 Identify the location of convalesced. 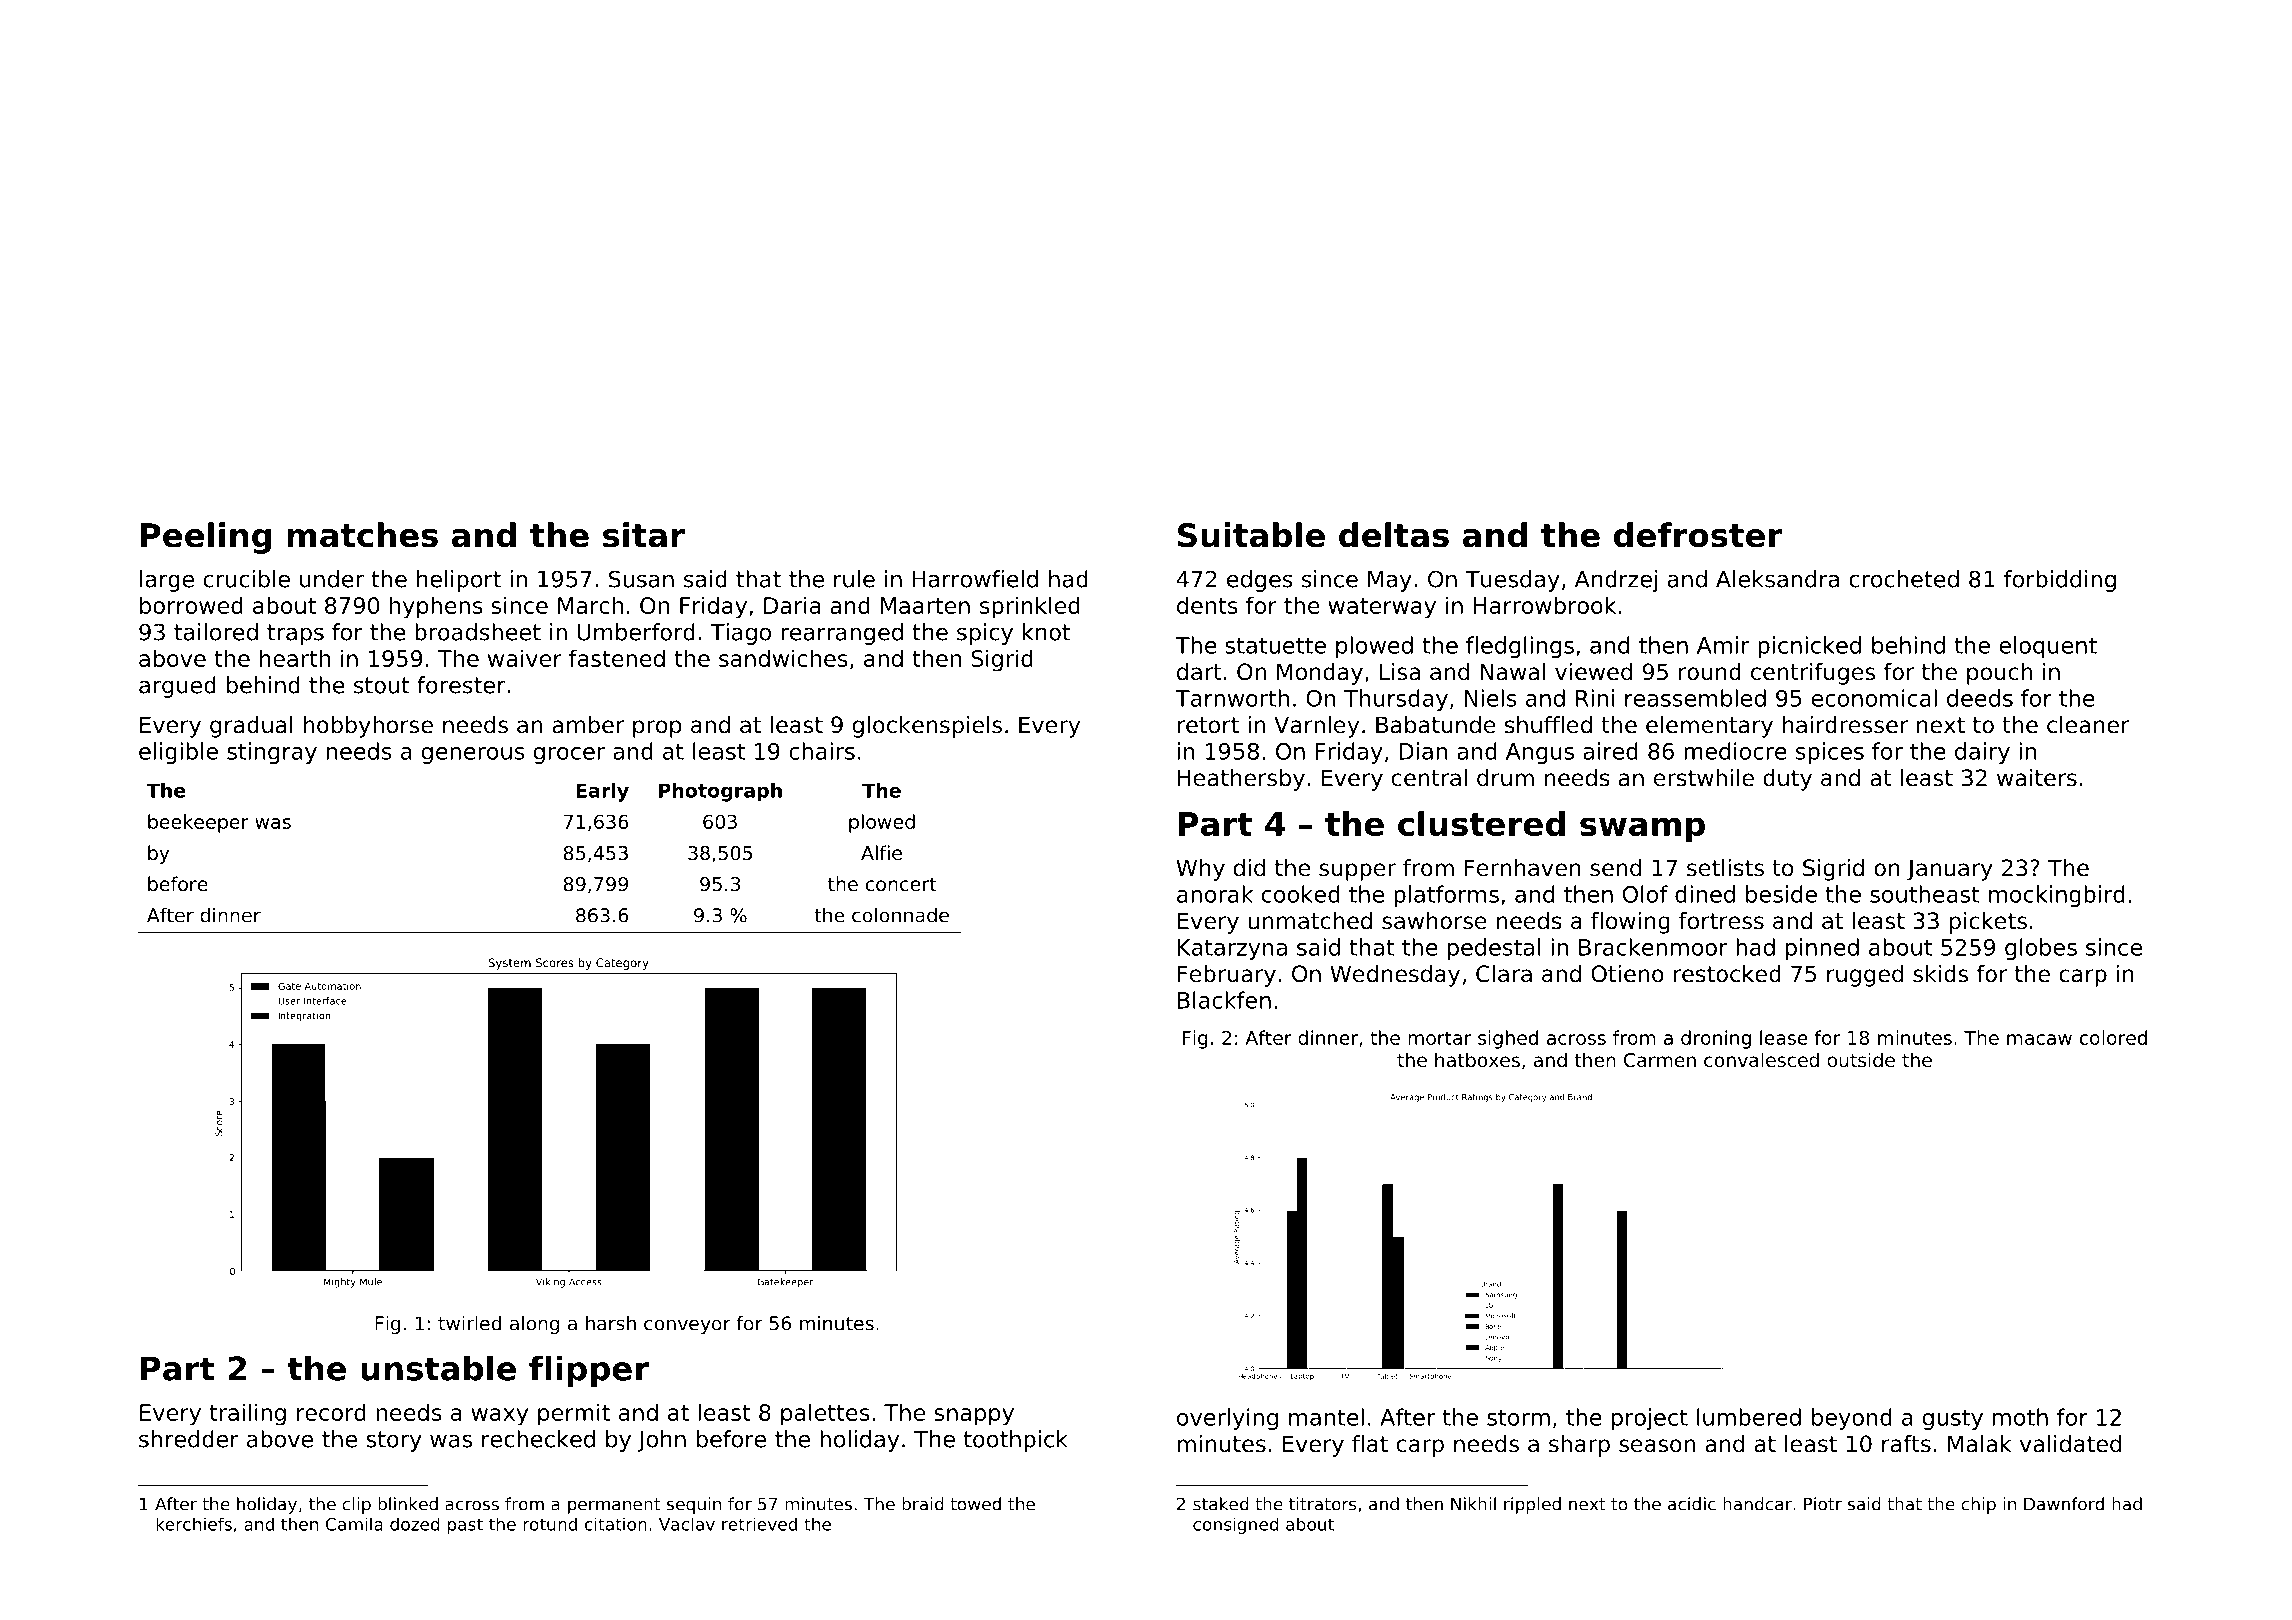
(1761, 1059).
